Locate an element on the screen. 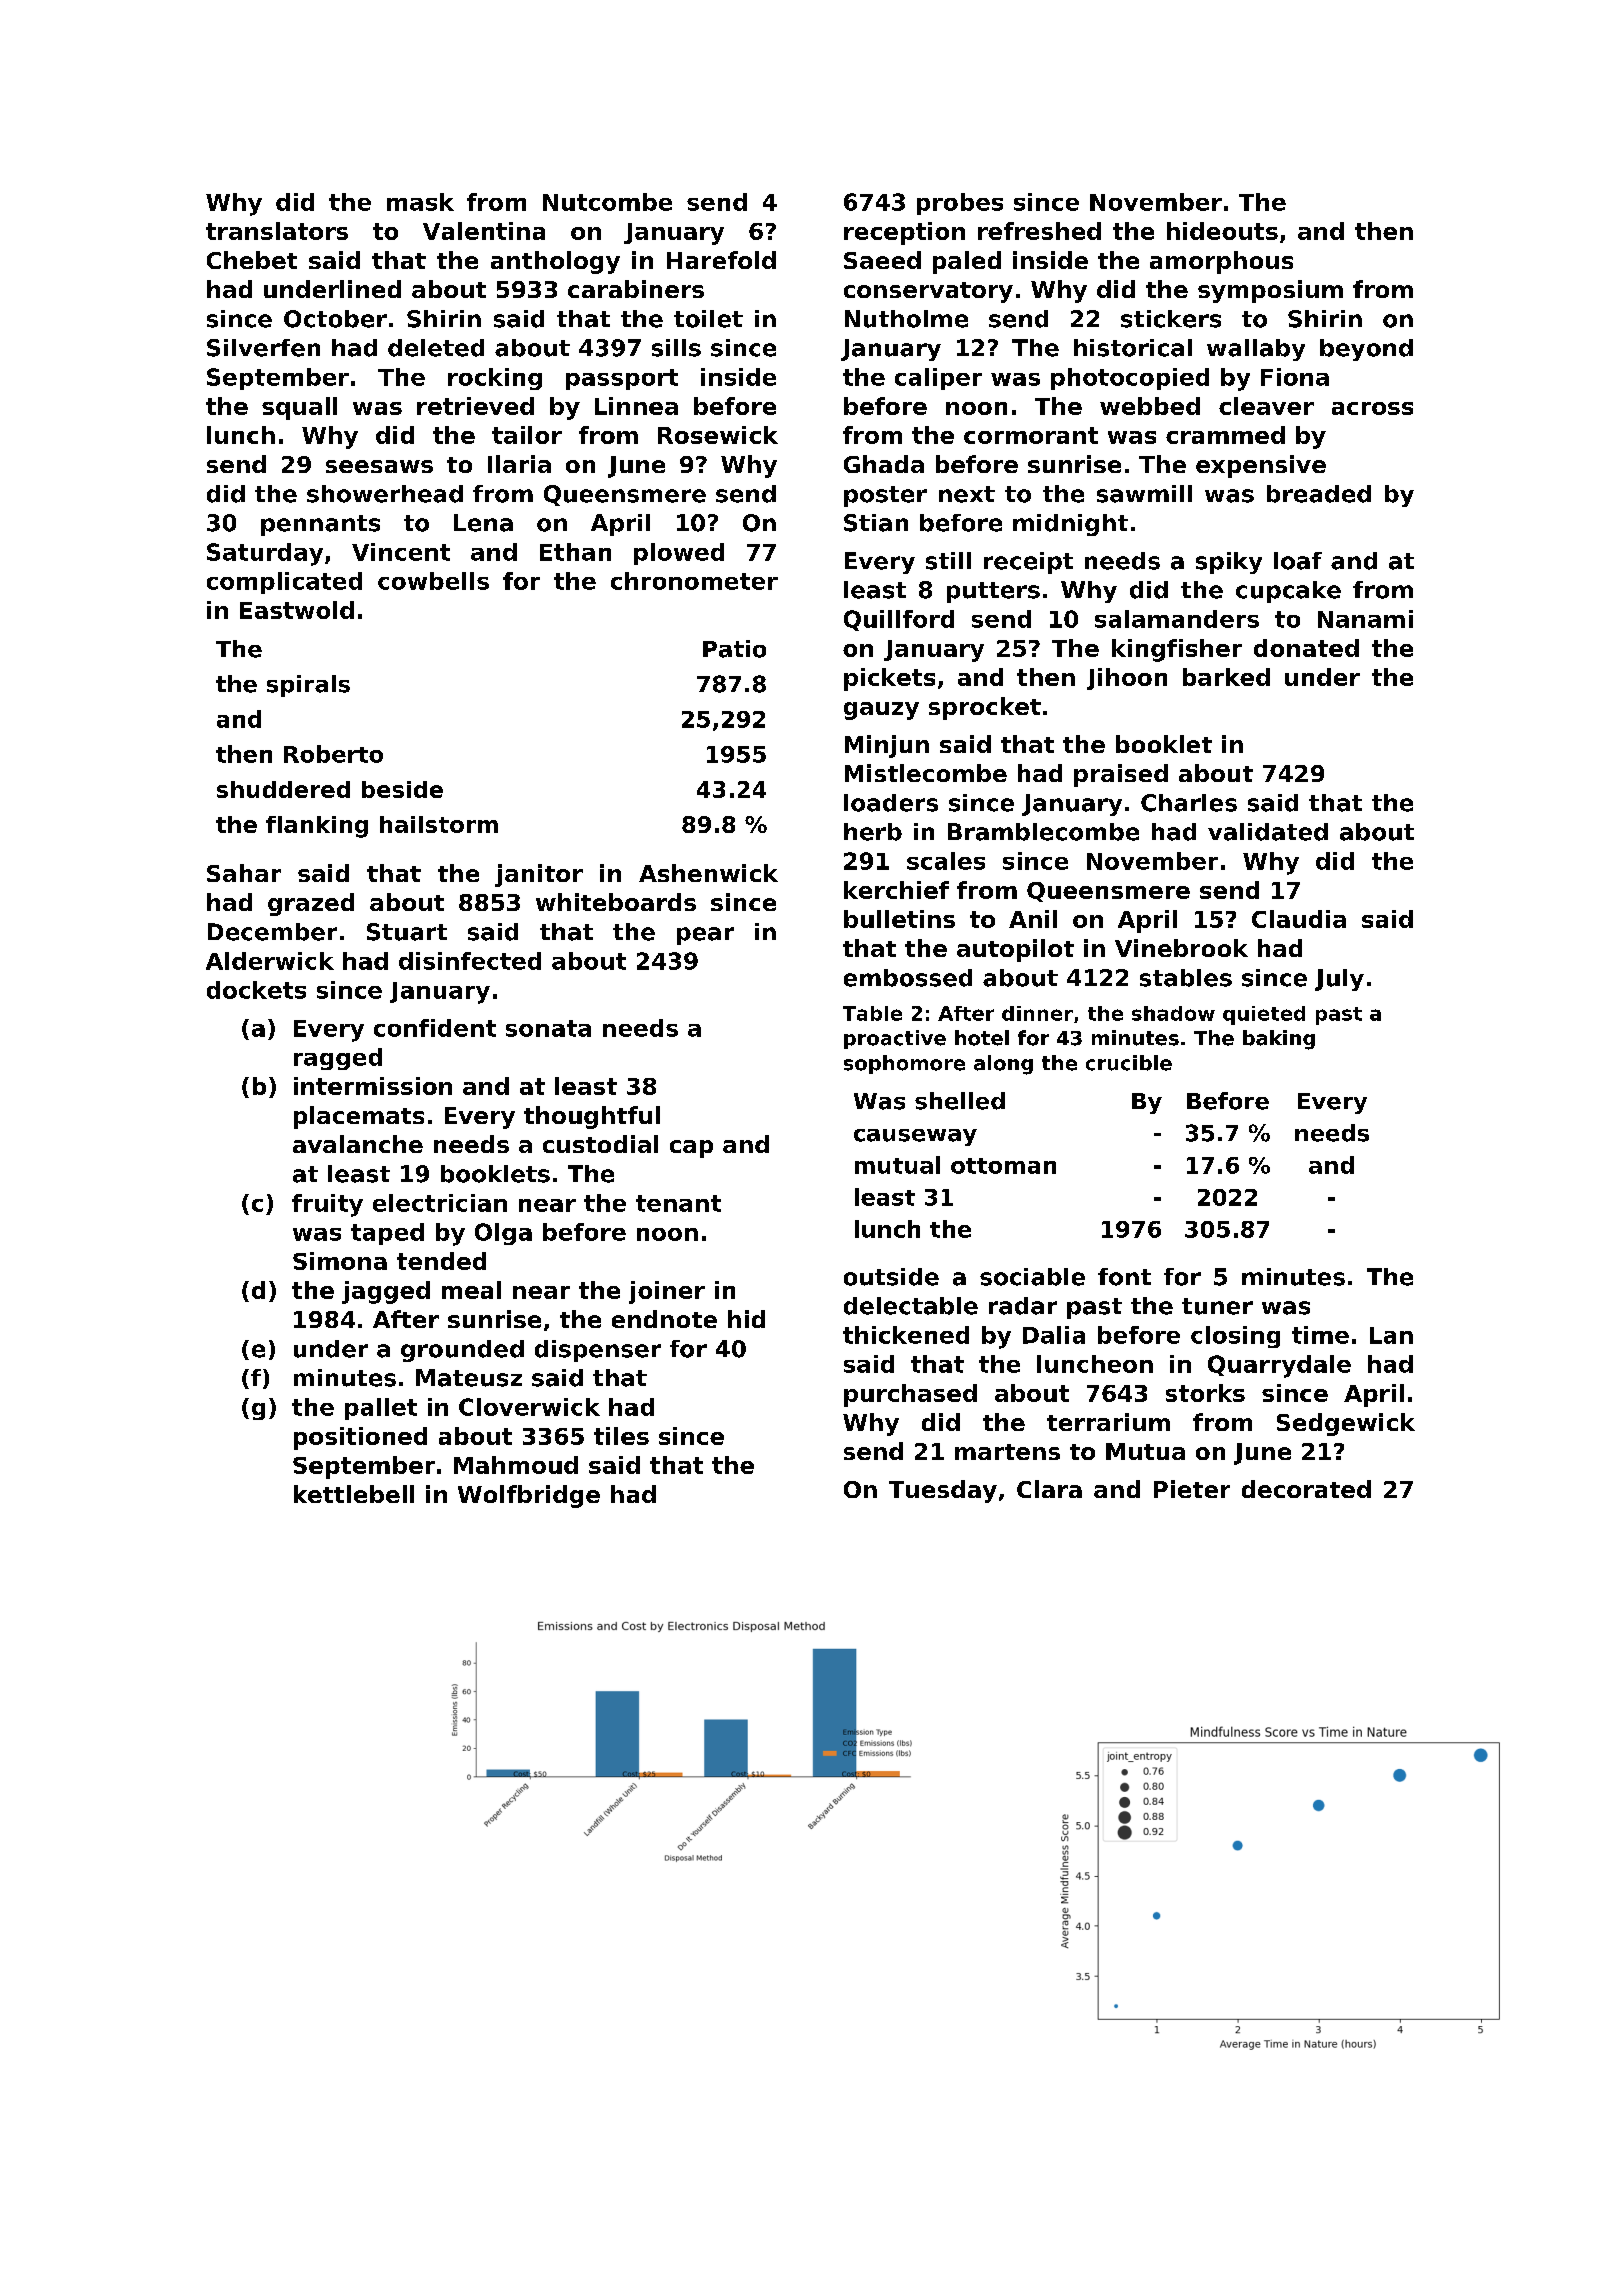  proactive is located at coordinates (895, 1039).
